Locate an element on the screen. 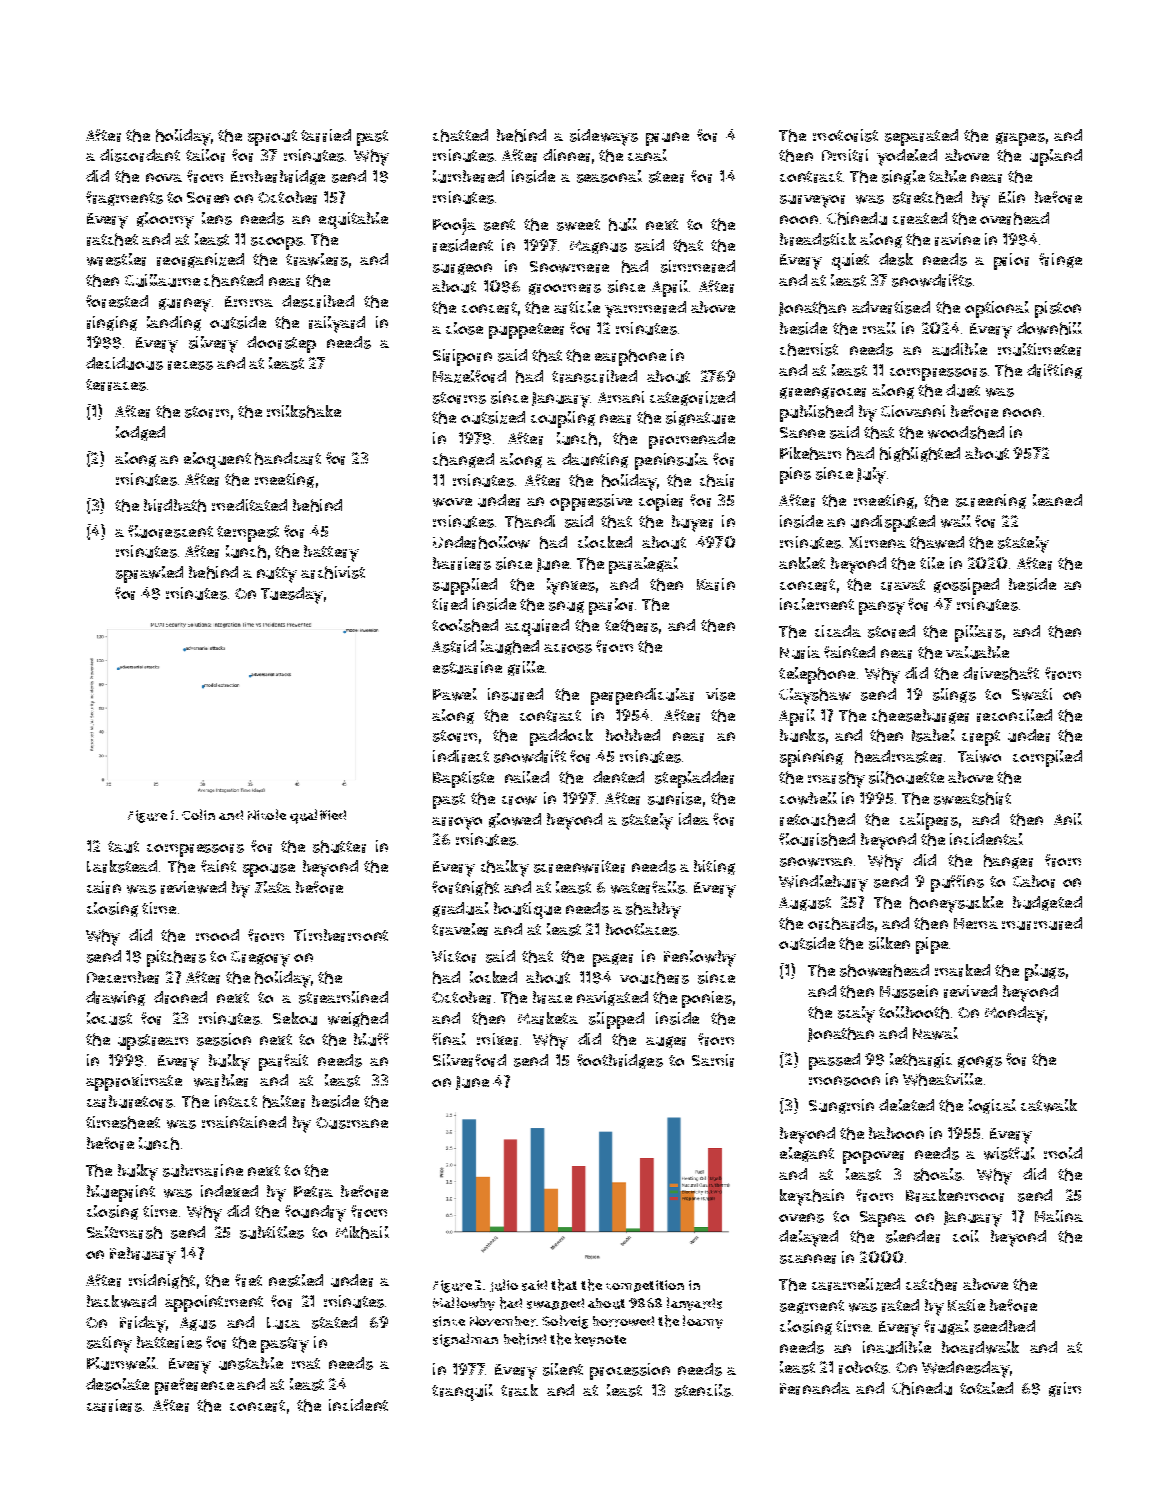 This screenshot has width=1168, height=1512. grim is located at coordinates (1065, 1389).
